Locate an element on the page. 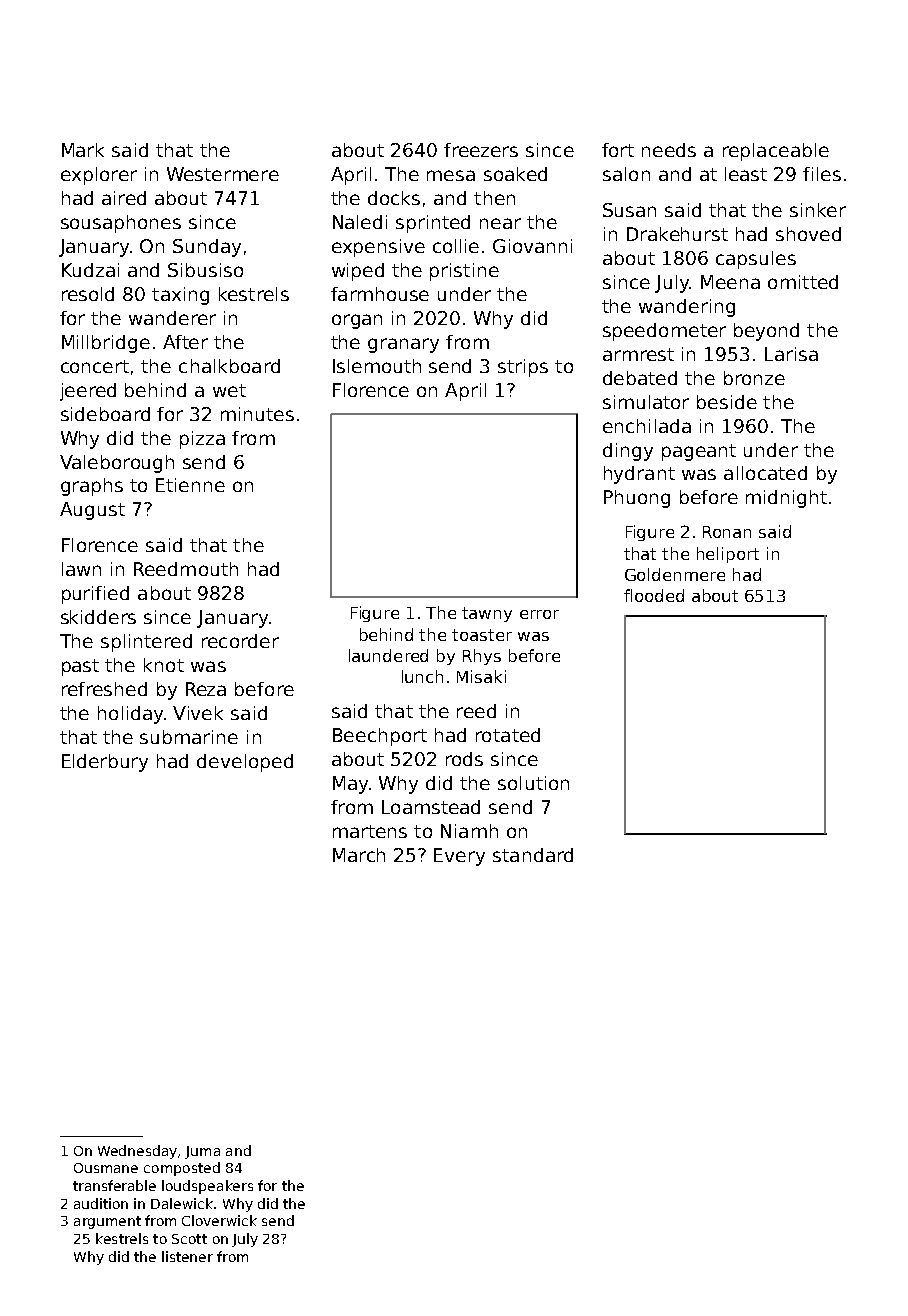 The width and height of the image is (908, 1316). tawny is located at coordinates (487, 614).
